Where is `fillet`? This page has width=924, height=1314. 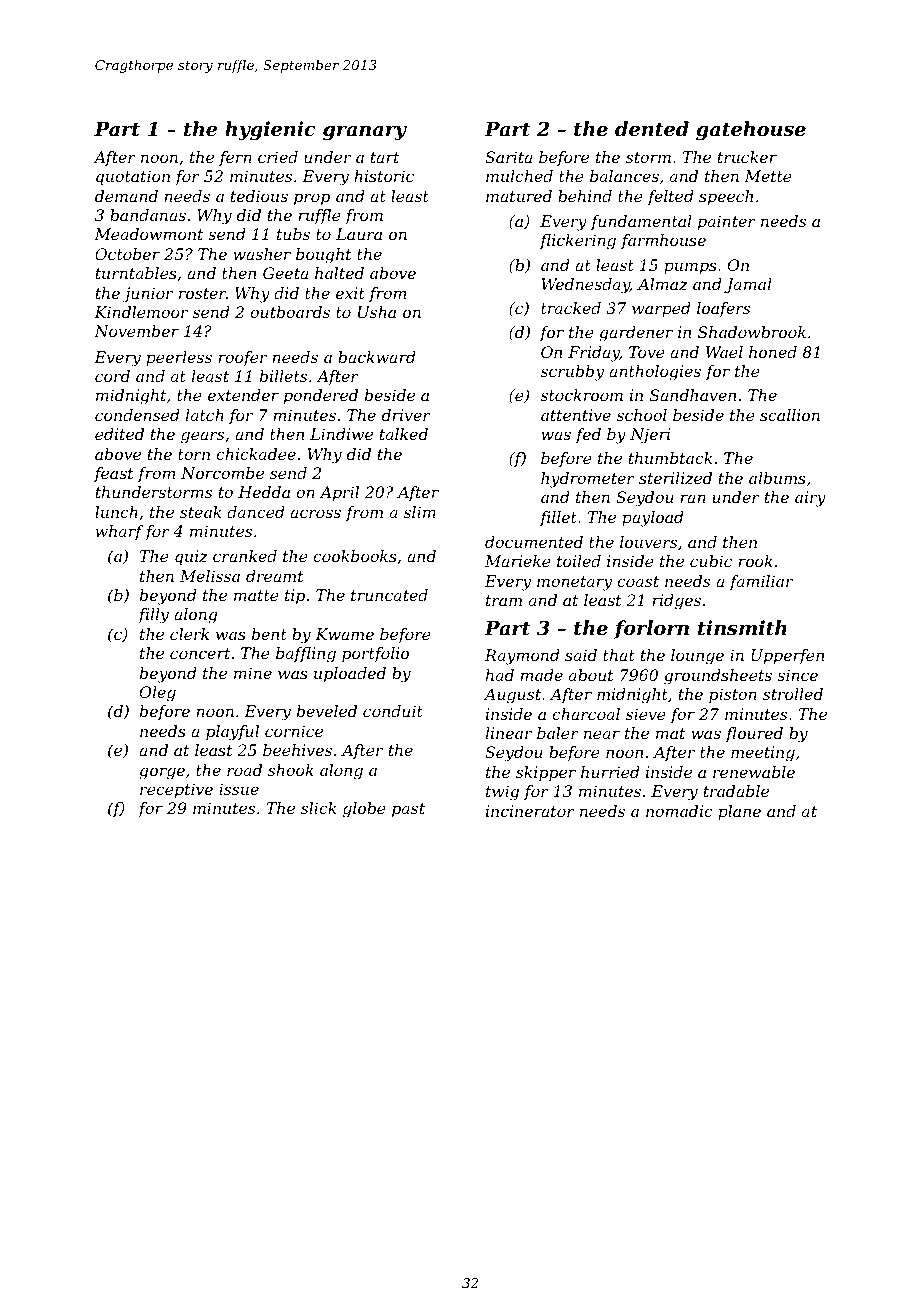
fillet is located at coordinates (558, 518).
